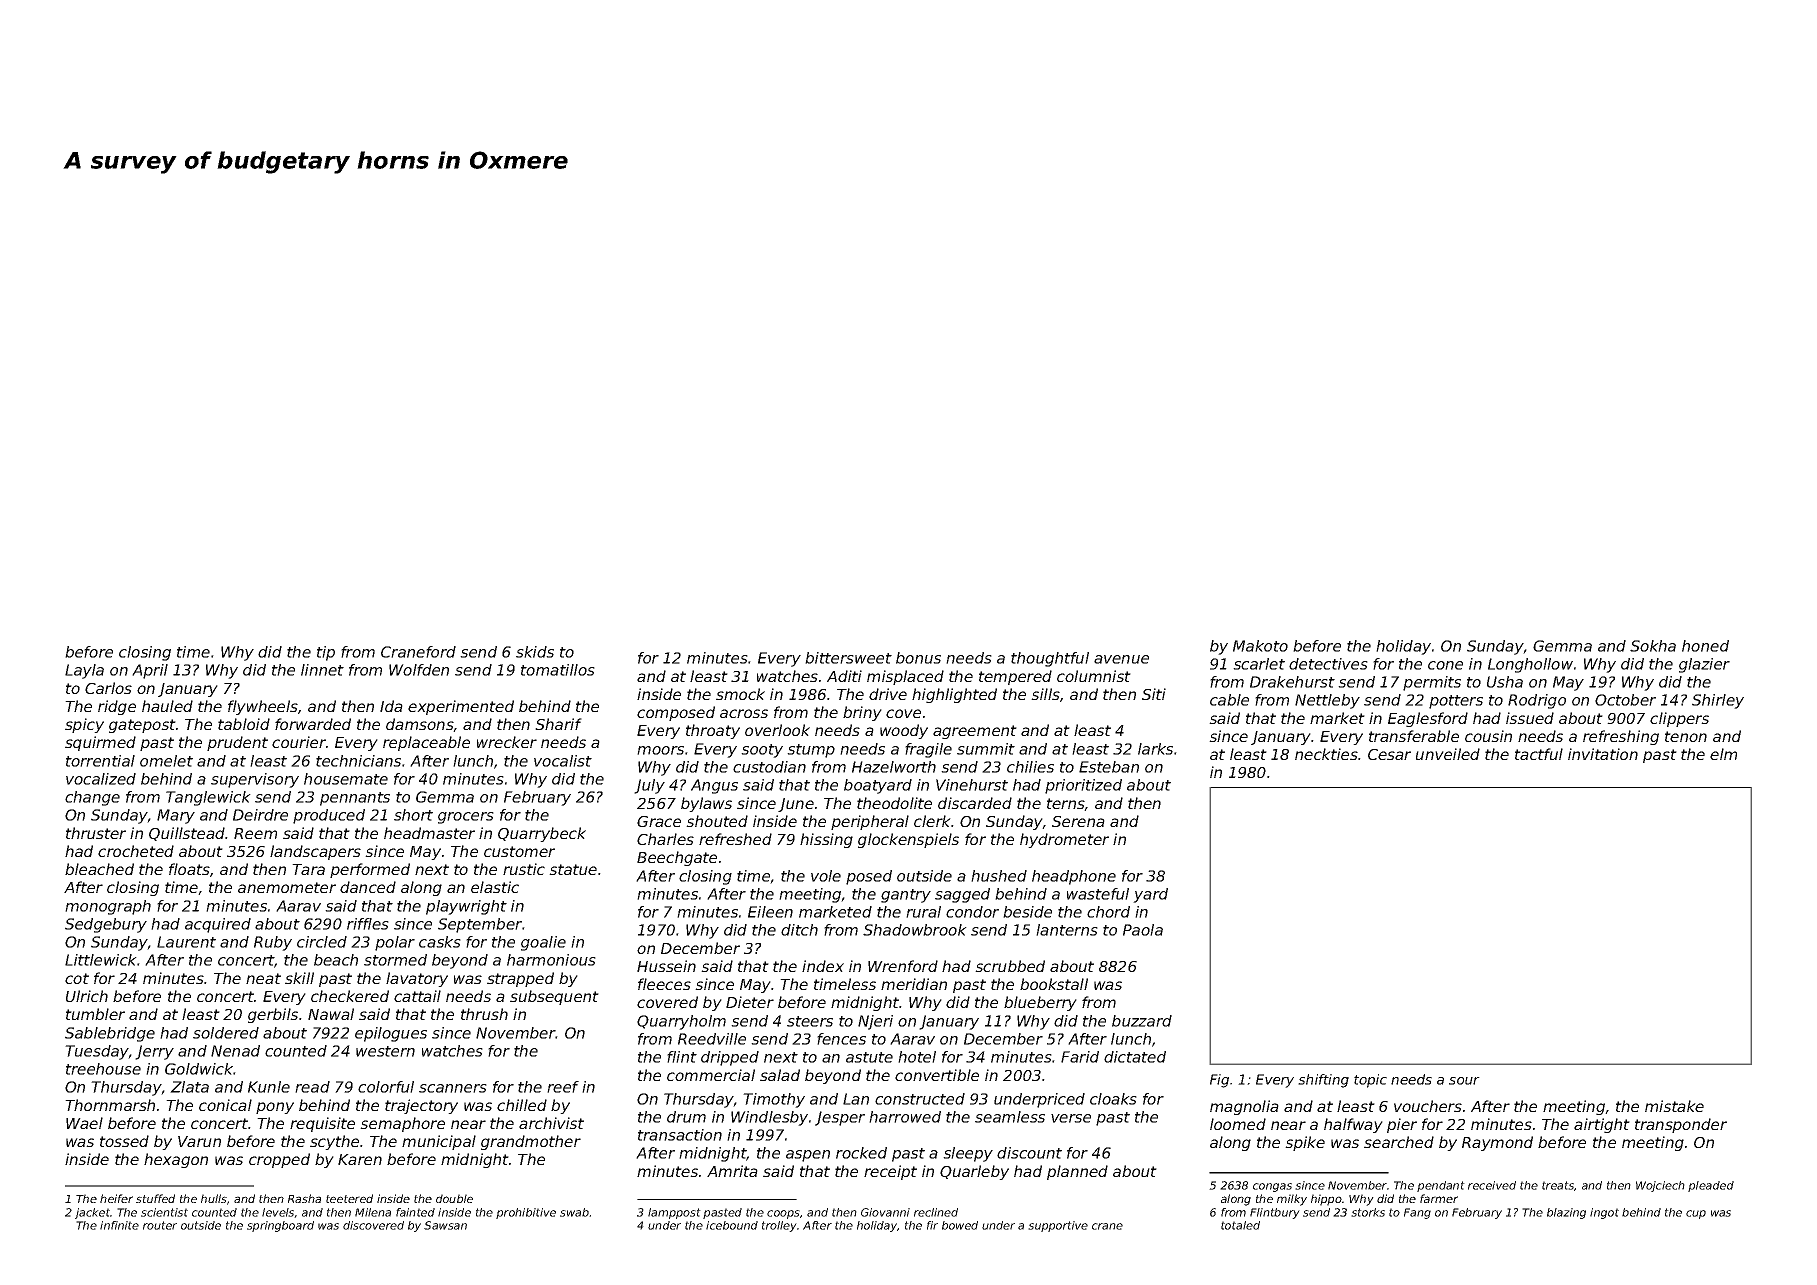 The width and height of the screenshot is (1817, 1285). I want to click on bowed, so click(960, 1225).
